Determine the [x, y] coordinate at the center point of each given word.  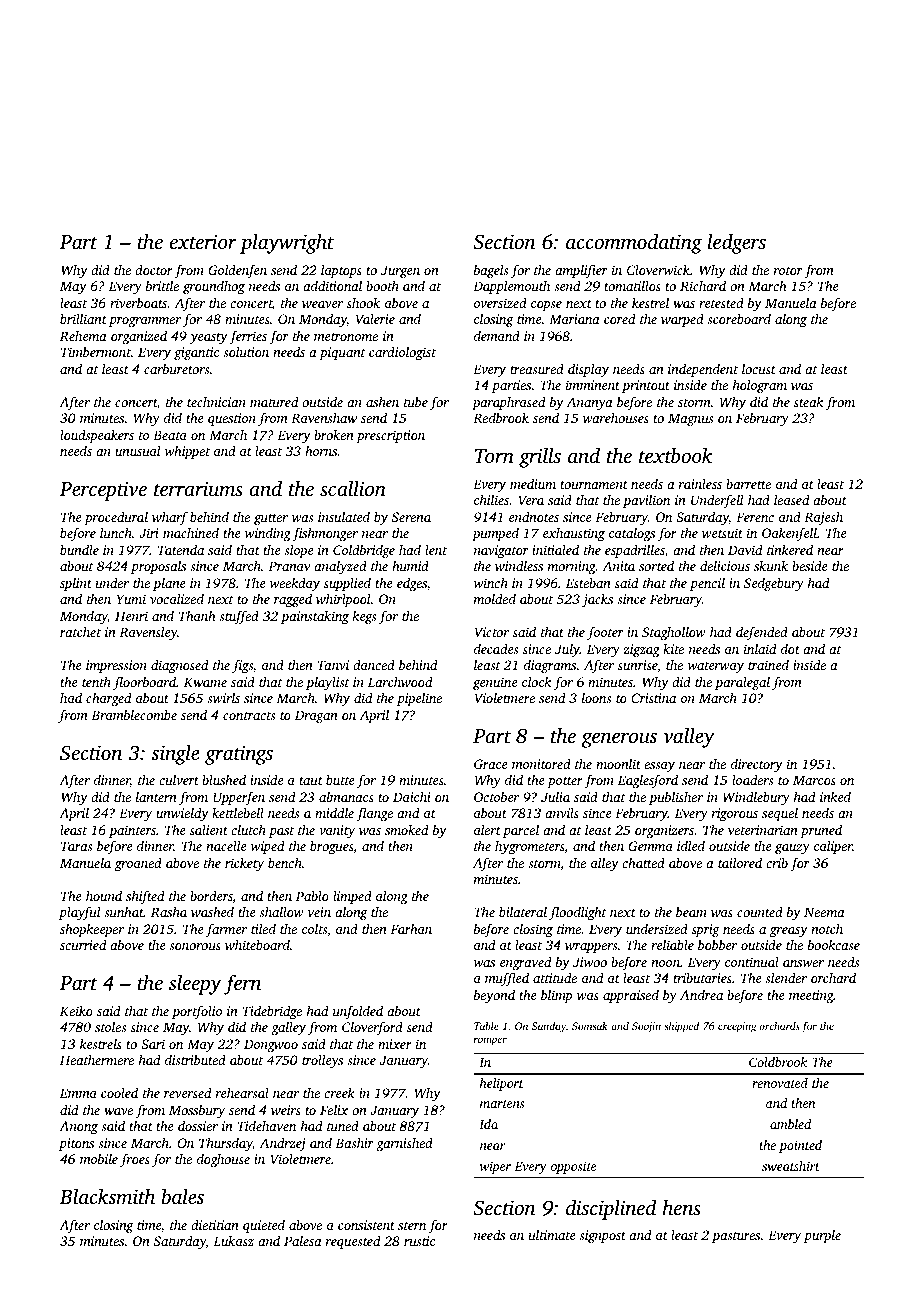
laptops [341, 271]
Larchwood [400, 682]
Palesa [303, 1241]
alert [487, 830]
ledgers [737, 243]
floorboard [144, 683]
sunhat [124, 911]
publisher [676, 798]
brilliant [83, 318]
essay [659, 767]
